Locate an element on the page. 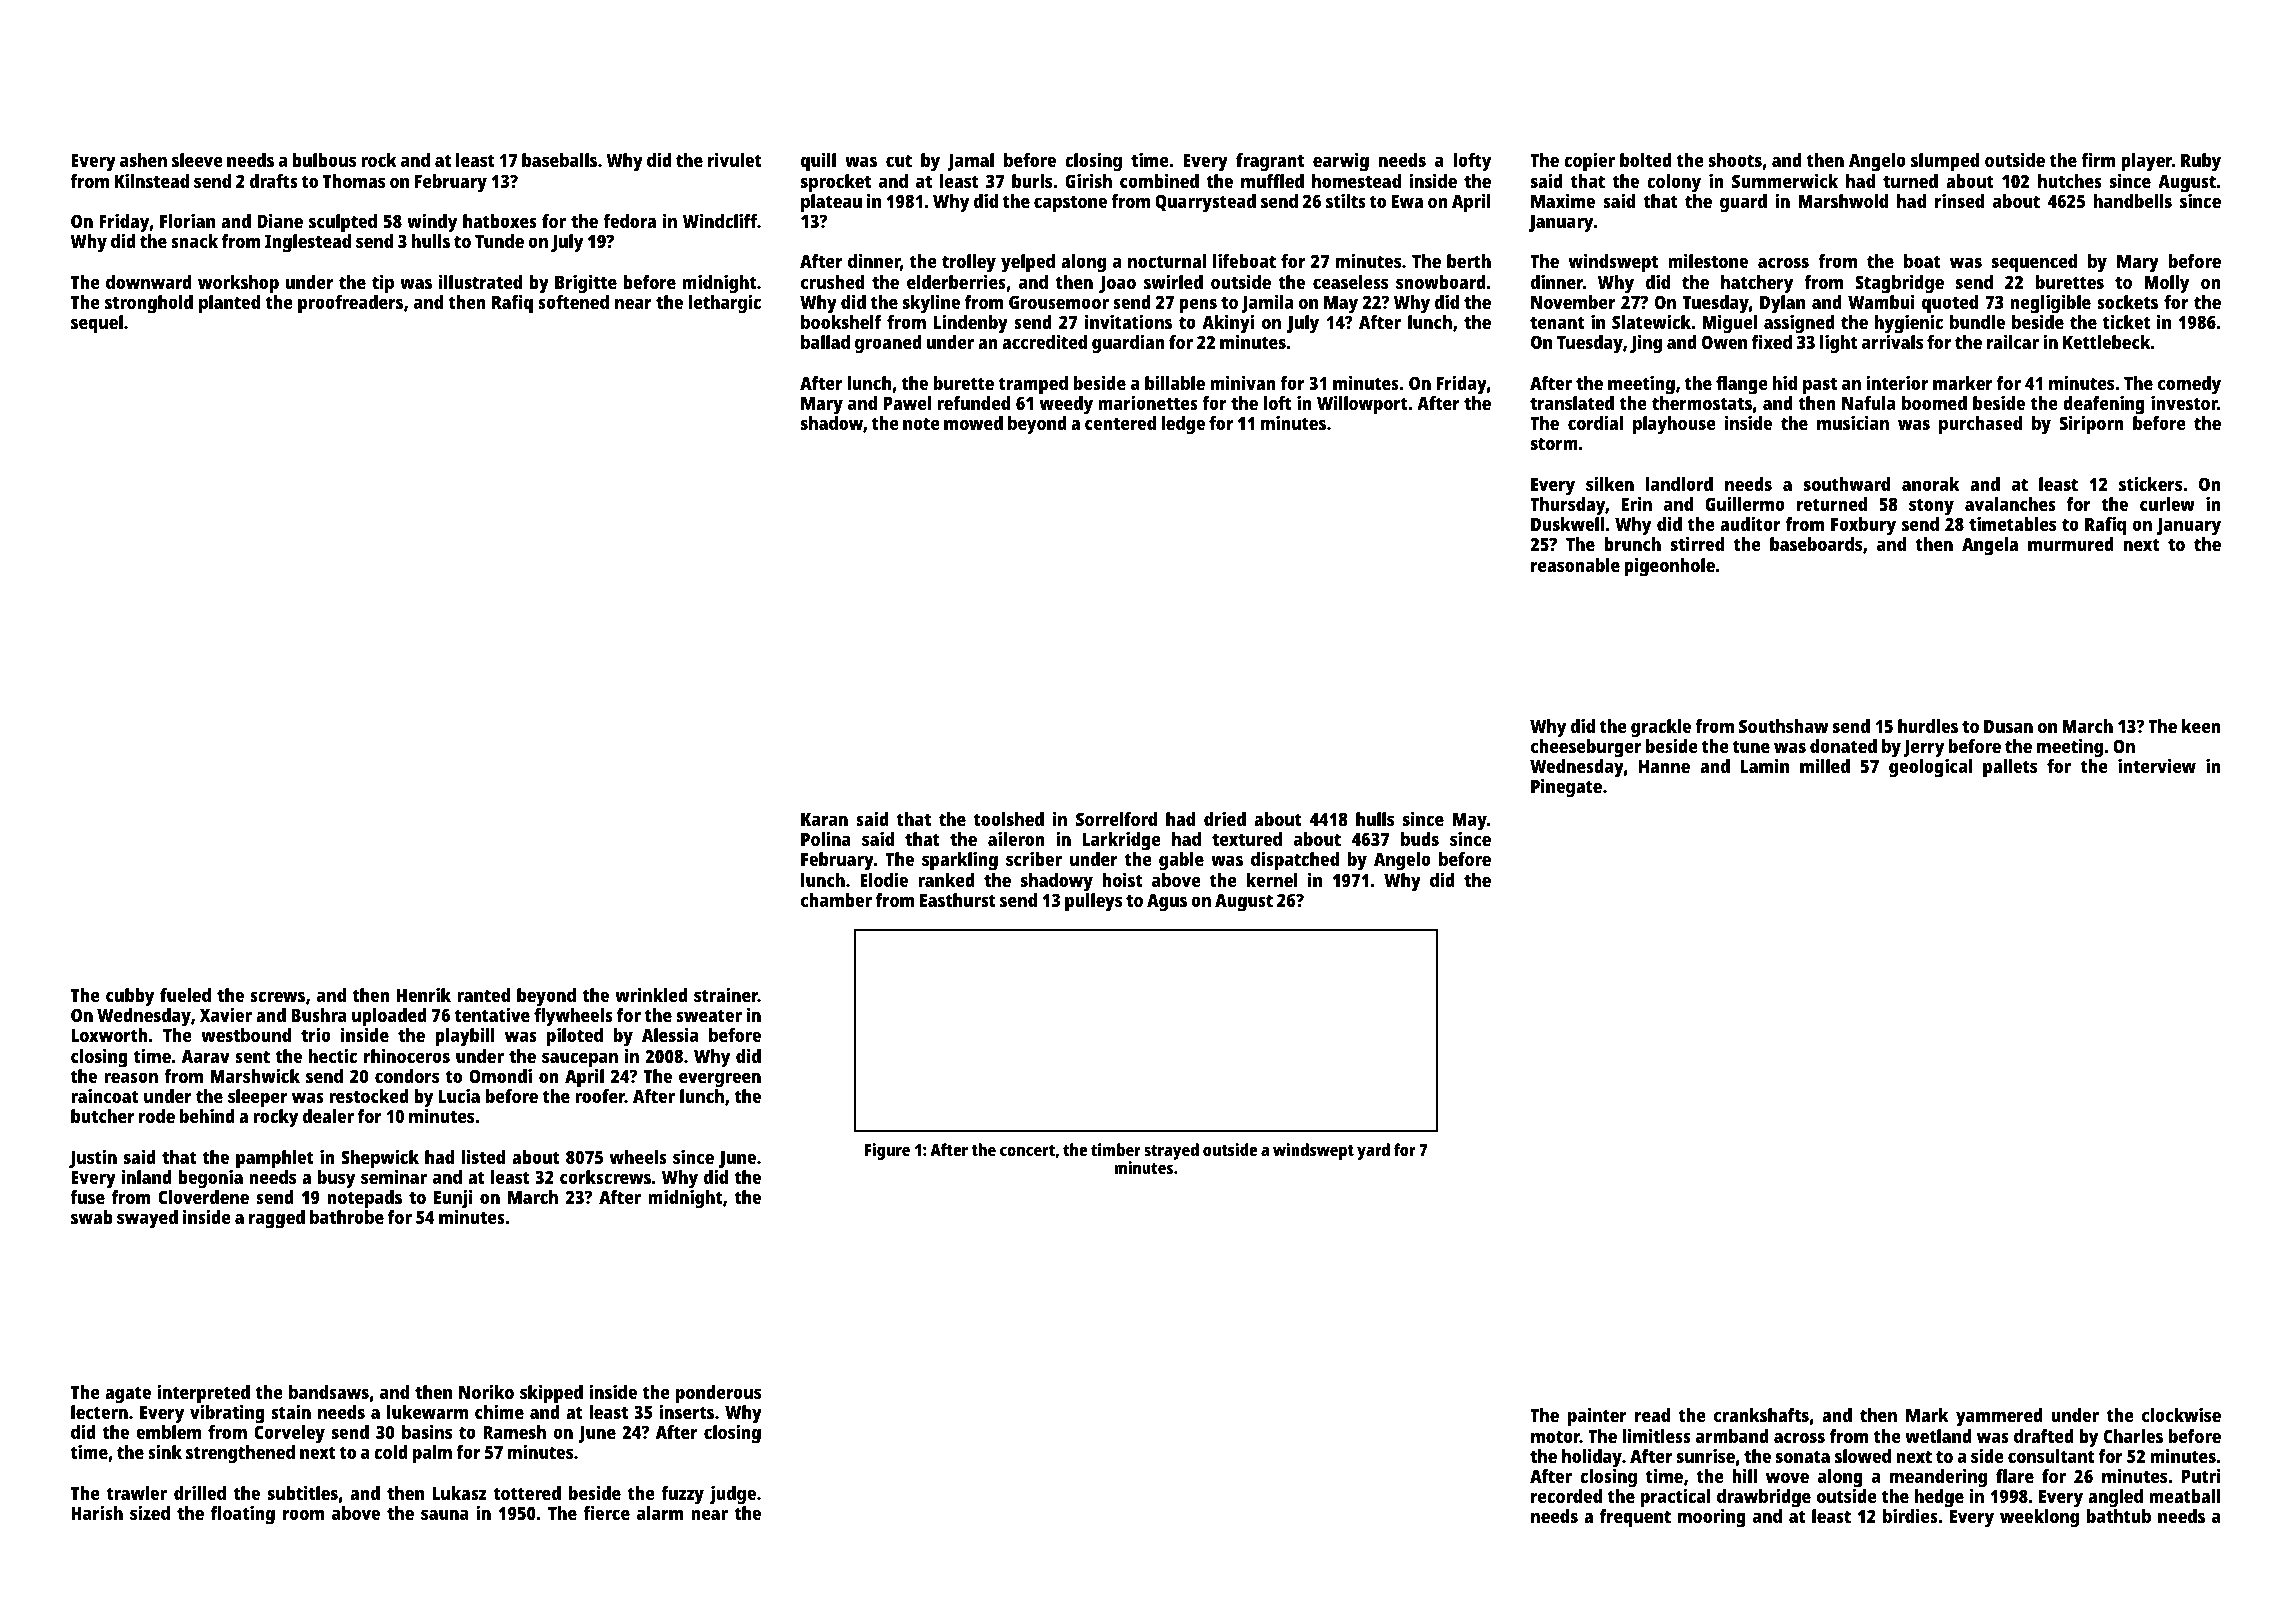  yard is located at coordinates (1373, 1151).
